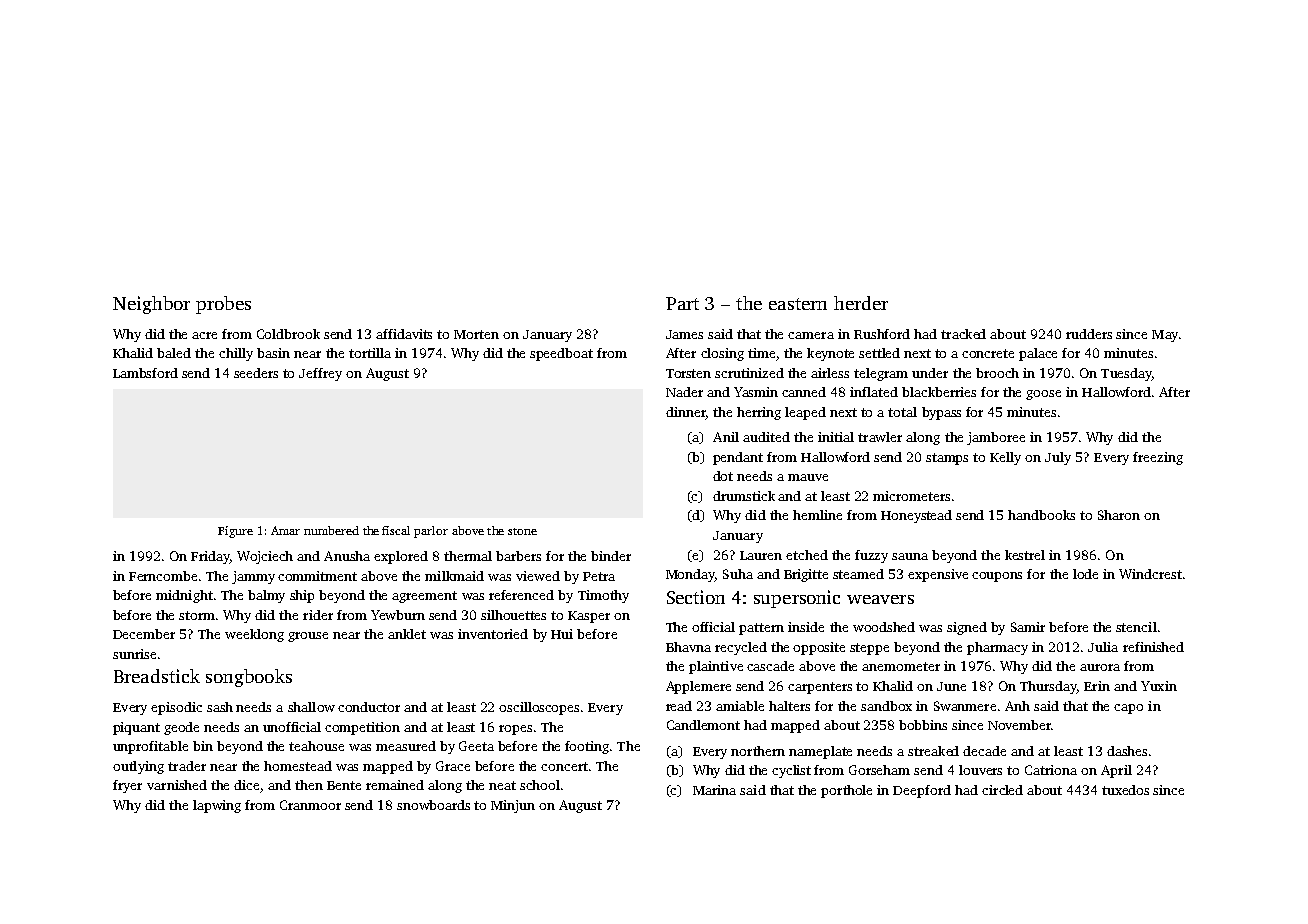 This document has height=924, width=1308. Describe the element at coordinates (235, 532) in the document. I see `Figure` at that location.
